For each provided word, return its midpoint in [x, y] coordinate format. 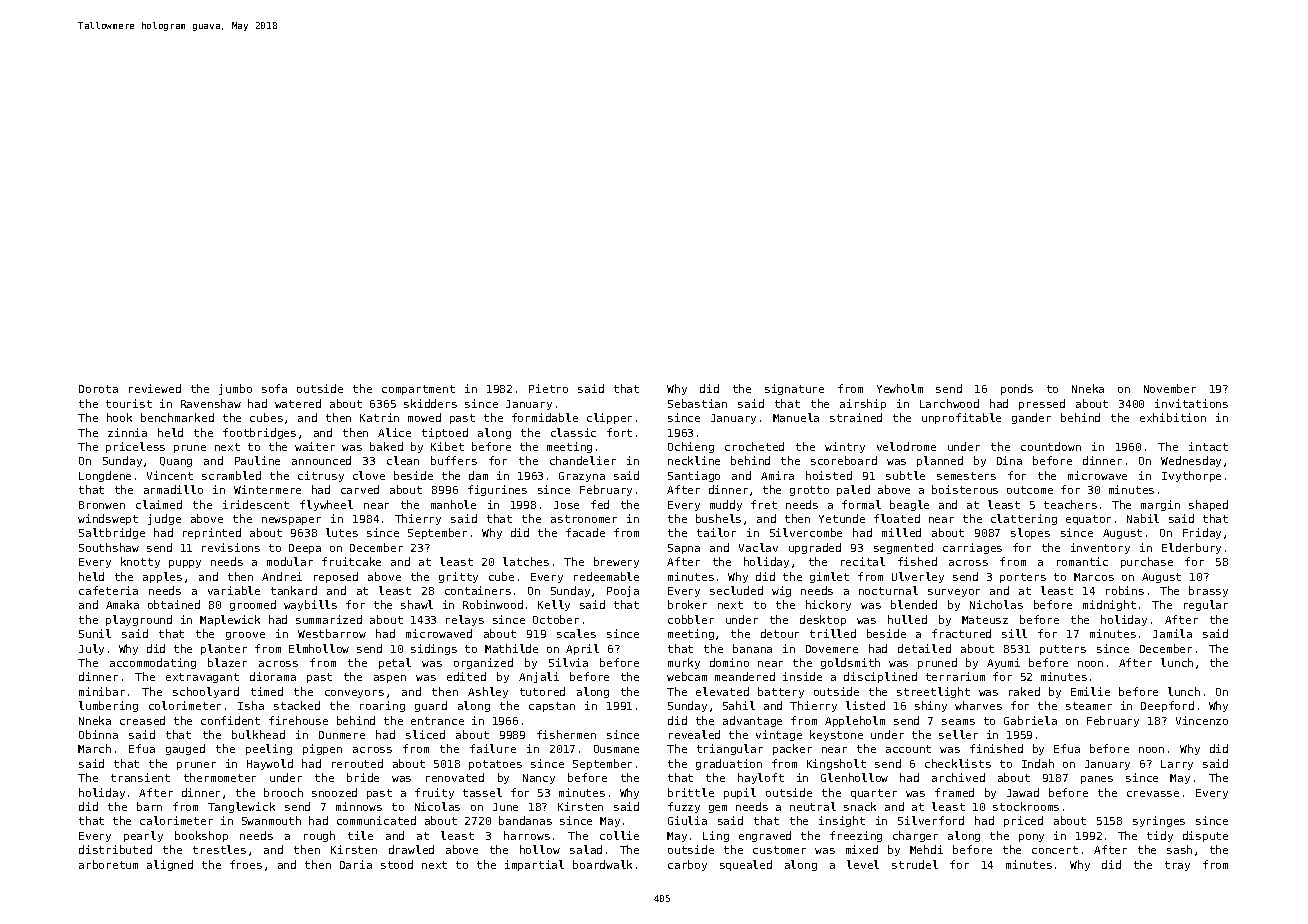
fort [619, 432]
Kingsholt [836, 764]
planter [224, 649]
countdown [1051, 446]
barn [149, 806]
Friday [1202, 533]
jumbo [235, 389]
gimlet [829, 577]
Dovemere [832, 649]
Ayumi [1003, 663]
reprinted [212, 533]
